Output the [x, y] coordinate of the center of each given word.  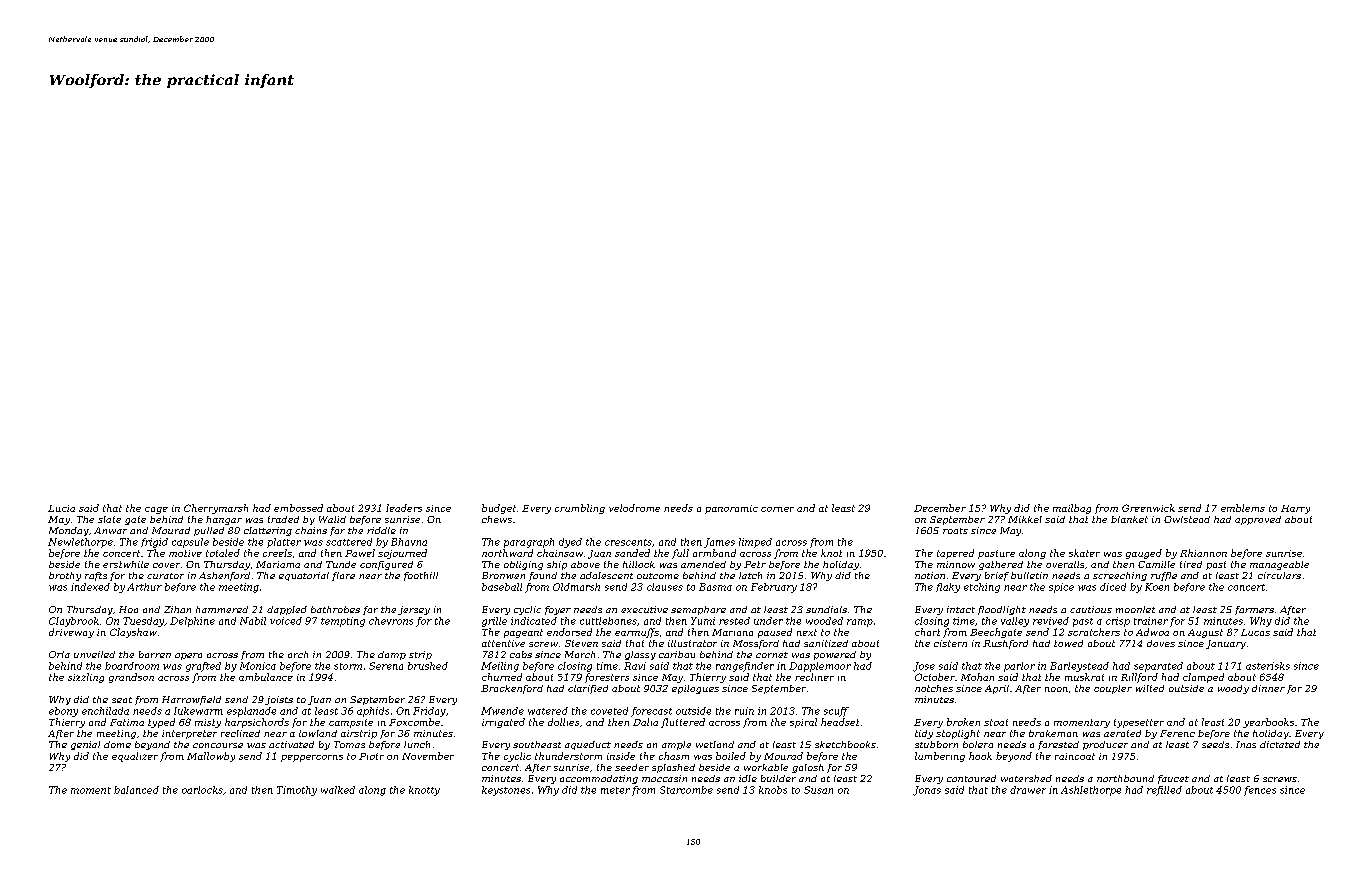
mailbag [1072, 509]
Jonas [927, 791]
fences [1260, 791]
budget [499, 509]
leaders [404, 508]
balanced [136, 790]
